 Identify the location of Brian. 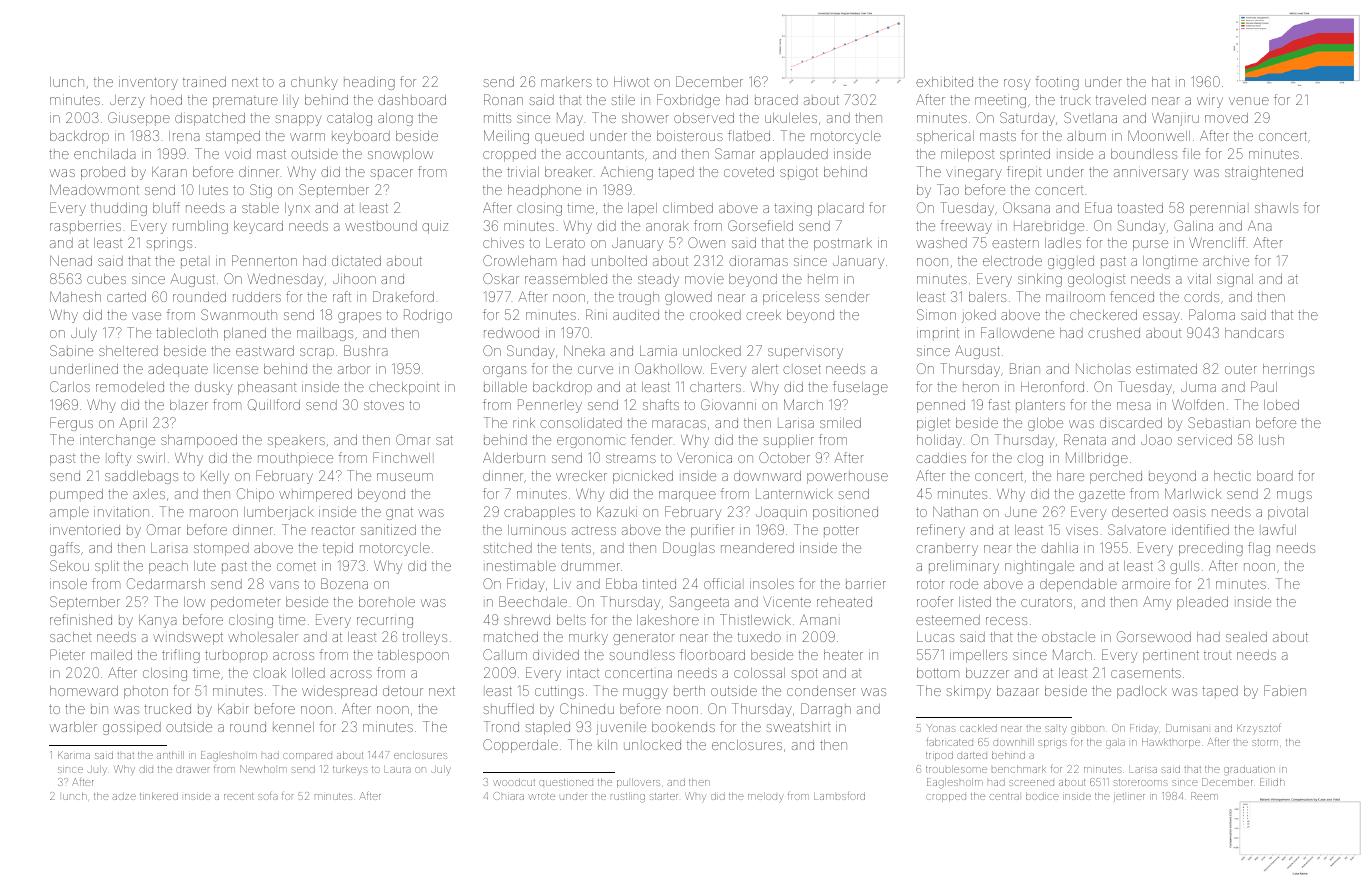
(1025, 368).
